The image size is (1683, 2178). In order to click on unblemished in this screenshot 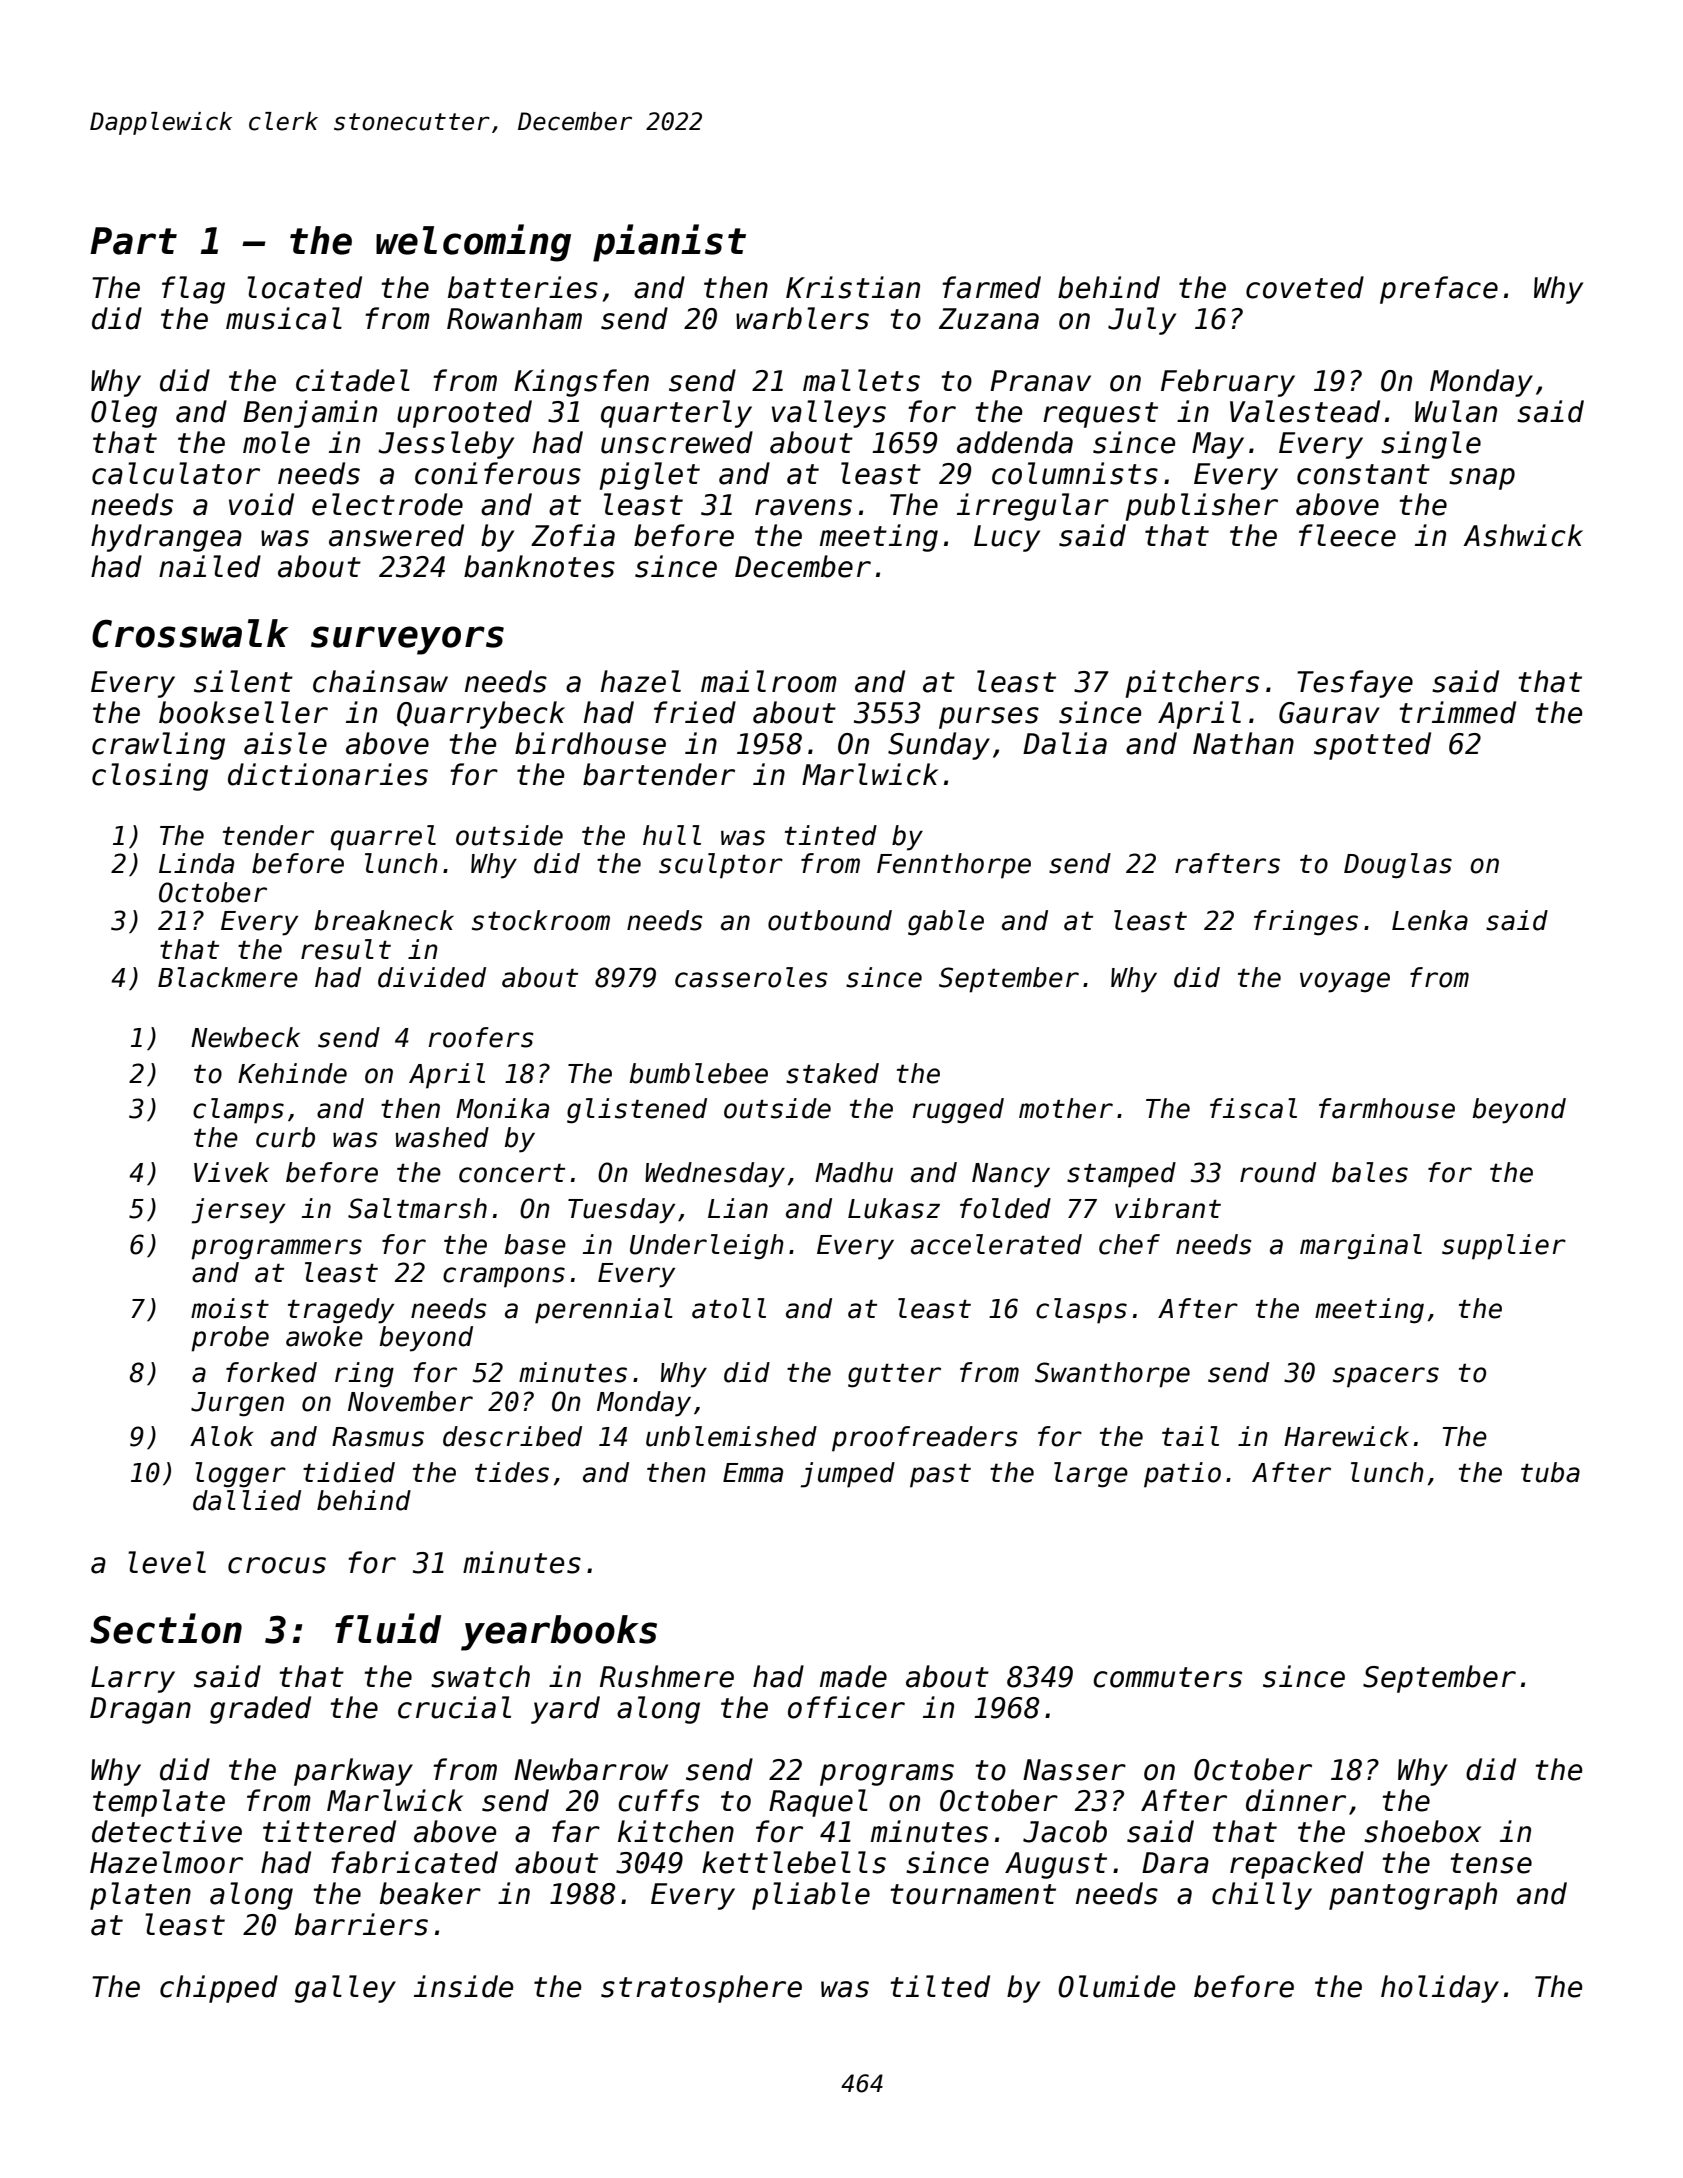, I will do `click(731, 1436)`.
